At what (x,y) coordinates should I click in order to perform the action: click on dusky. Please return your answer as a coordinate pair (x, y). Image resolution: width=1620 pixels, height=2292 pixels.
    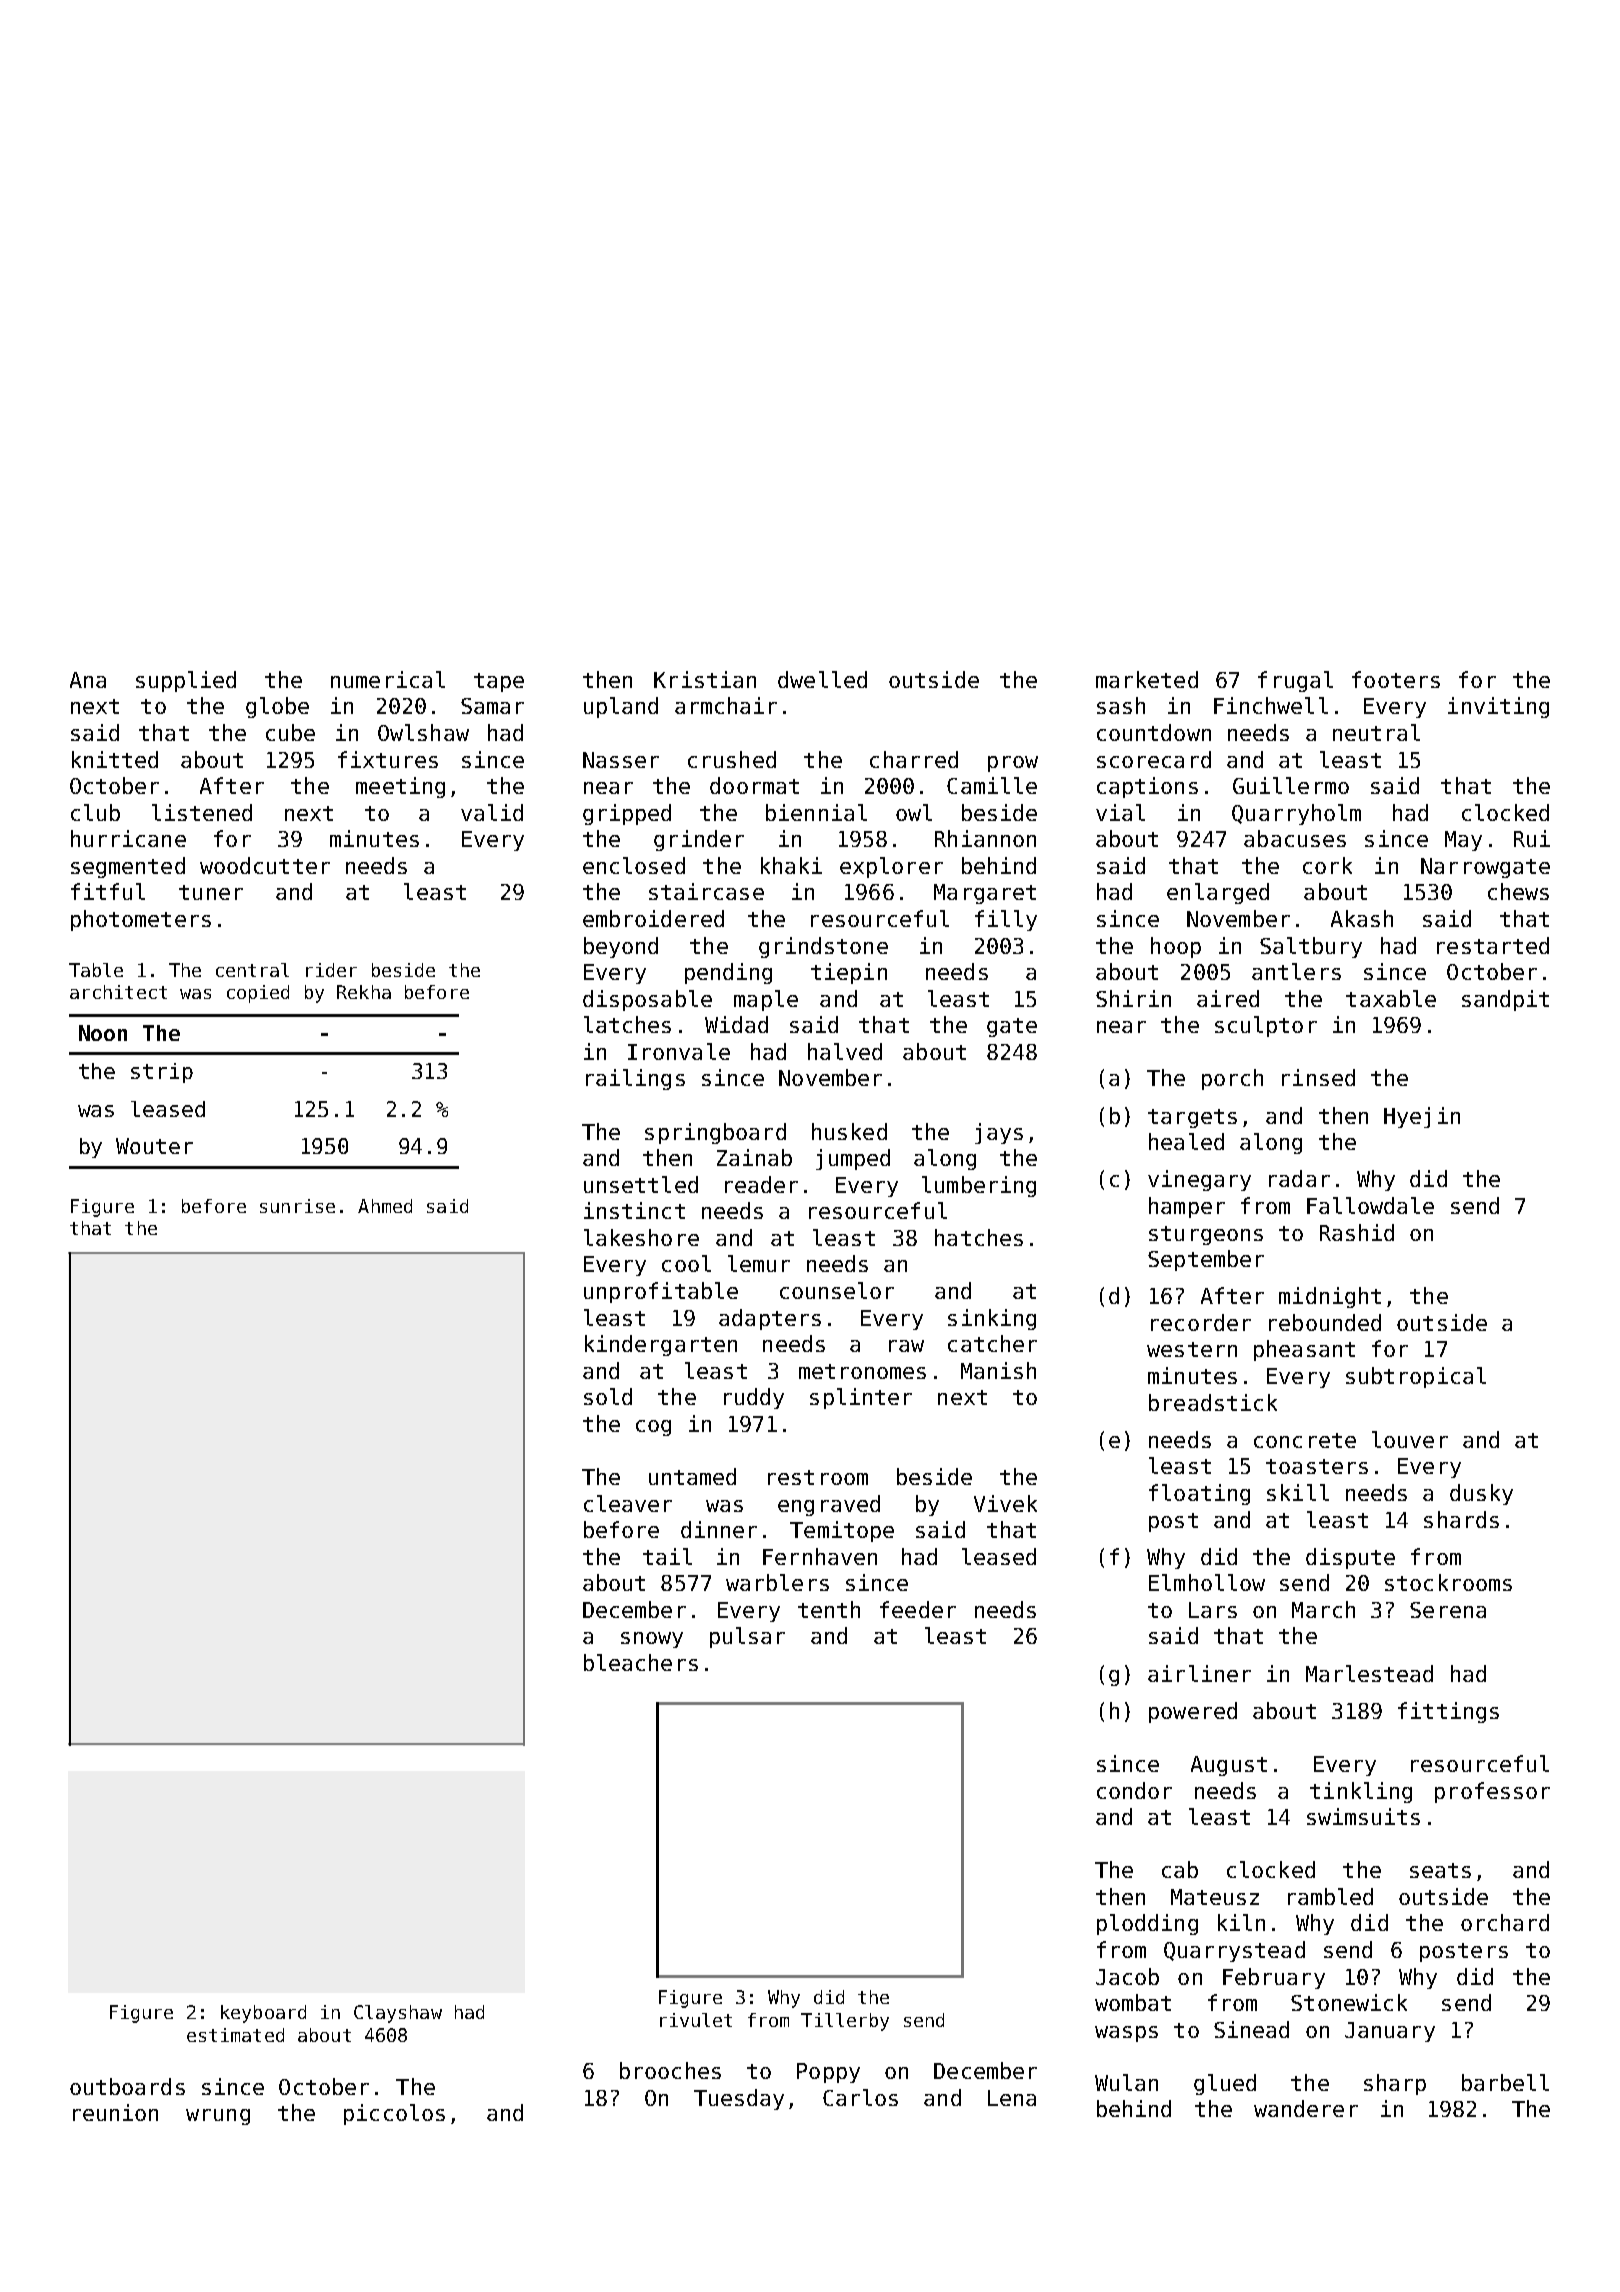
    Looking at the image, I should click on (1481, 1494).
